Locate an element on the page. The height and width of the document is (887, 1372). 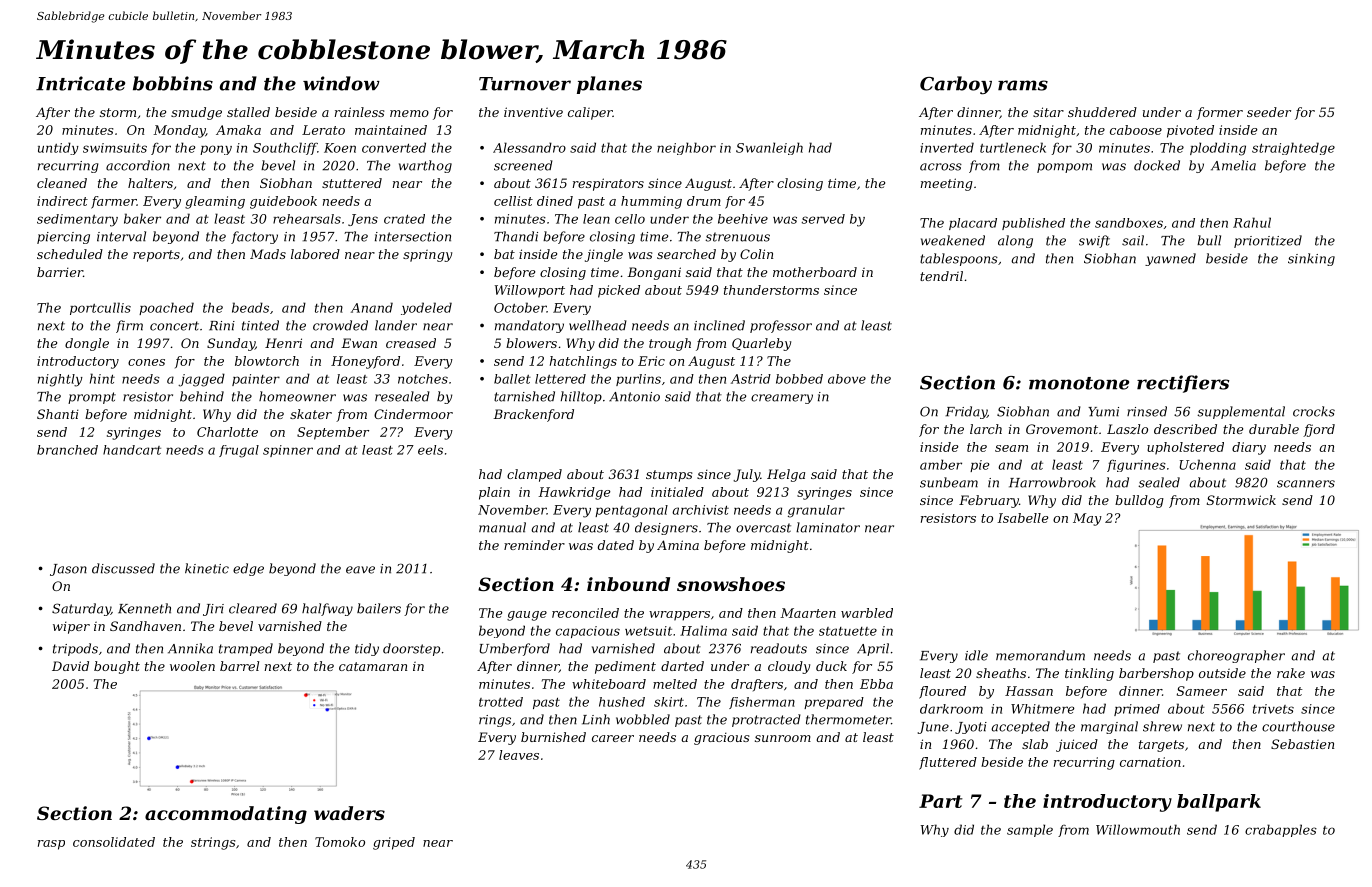
window is located at coordinates (341, 83).
